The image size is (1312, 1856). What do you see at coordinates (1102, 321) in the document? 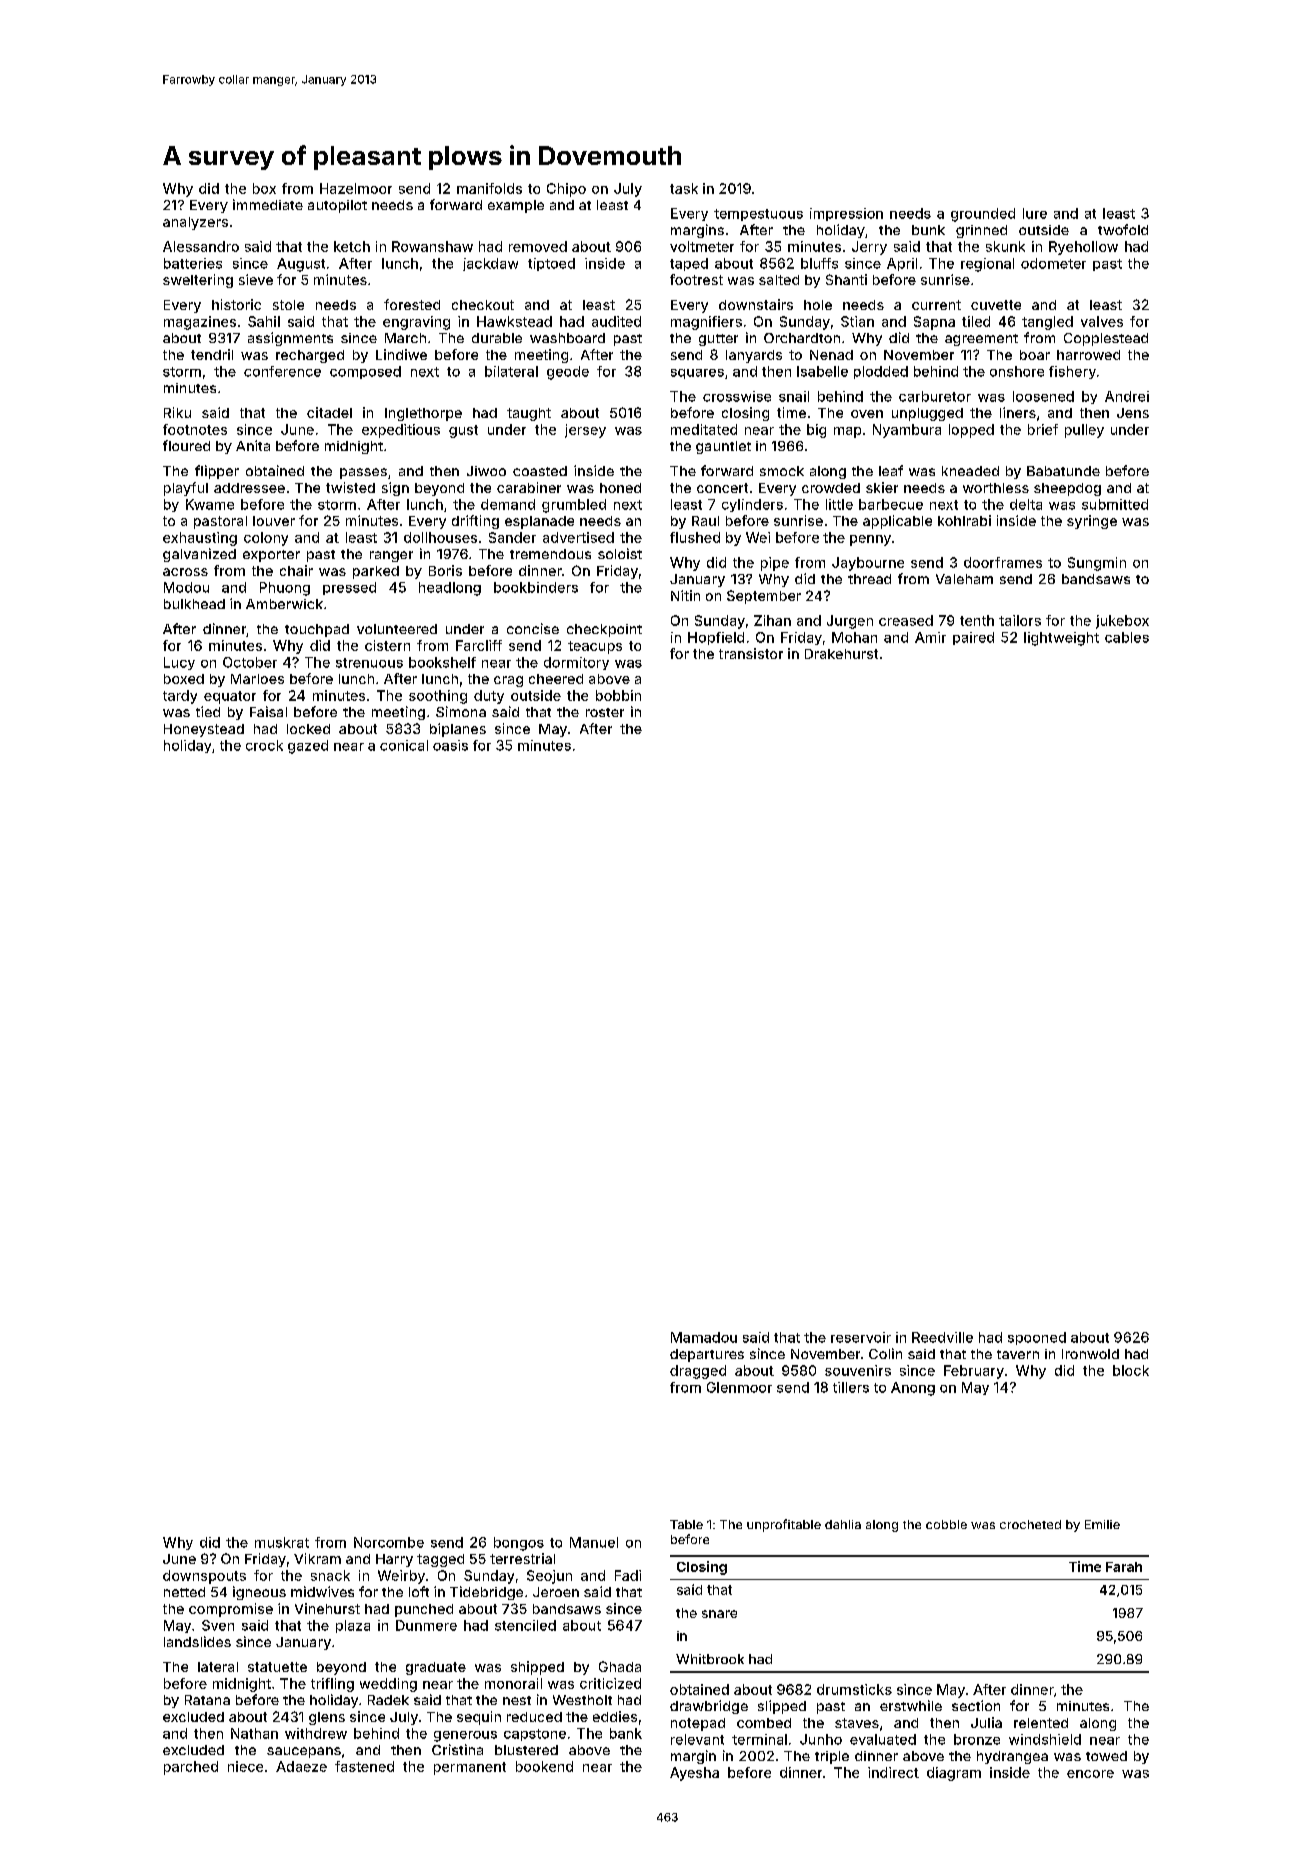
I see `valves` at bounding box center [1102, 321].
